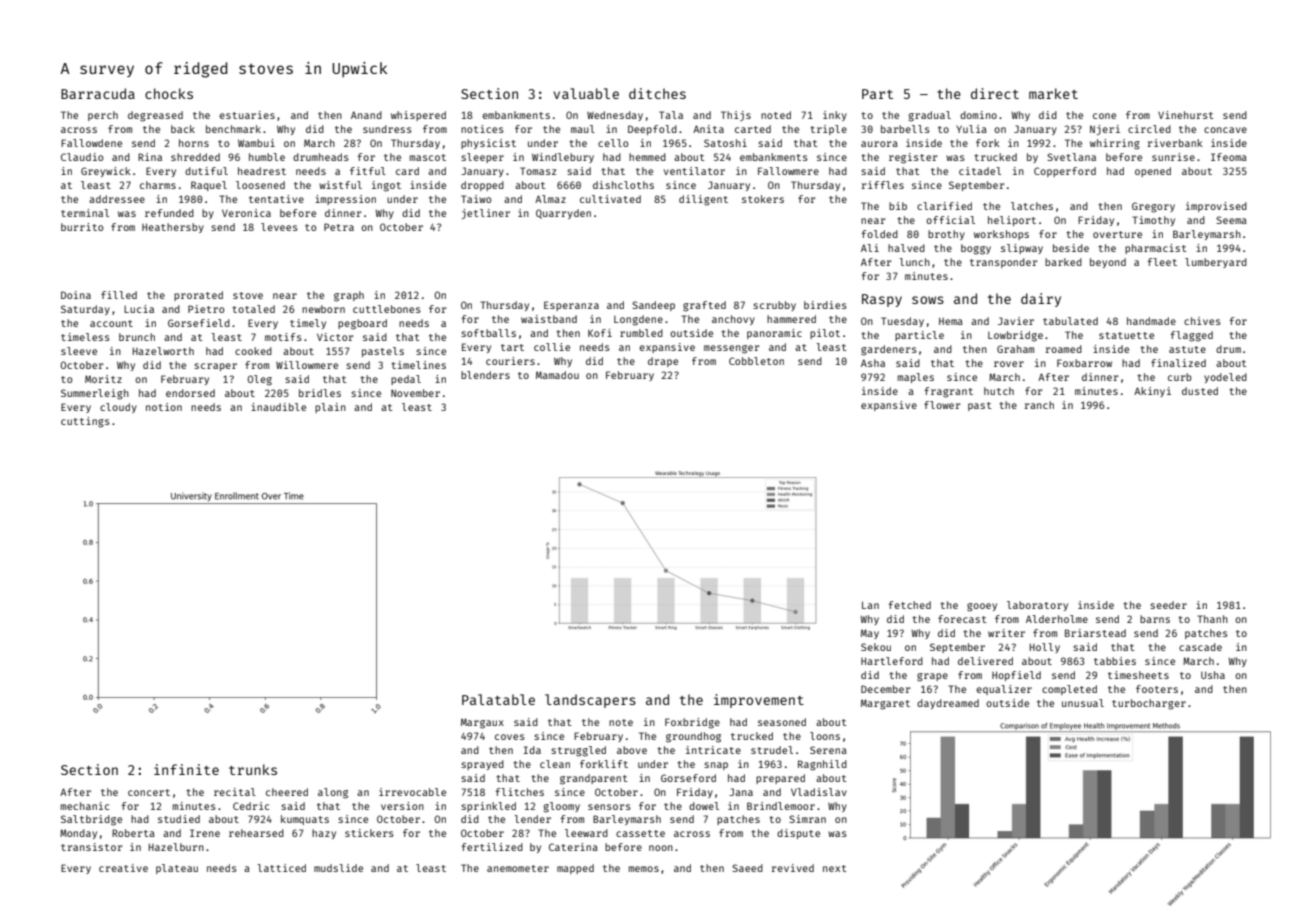 The image size is (1308, 924). What do you see at coordinates (835, 868) in the screenshot?
I see `next` at bounding box center [835, 868].
